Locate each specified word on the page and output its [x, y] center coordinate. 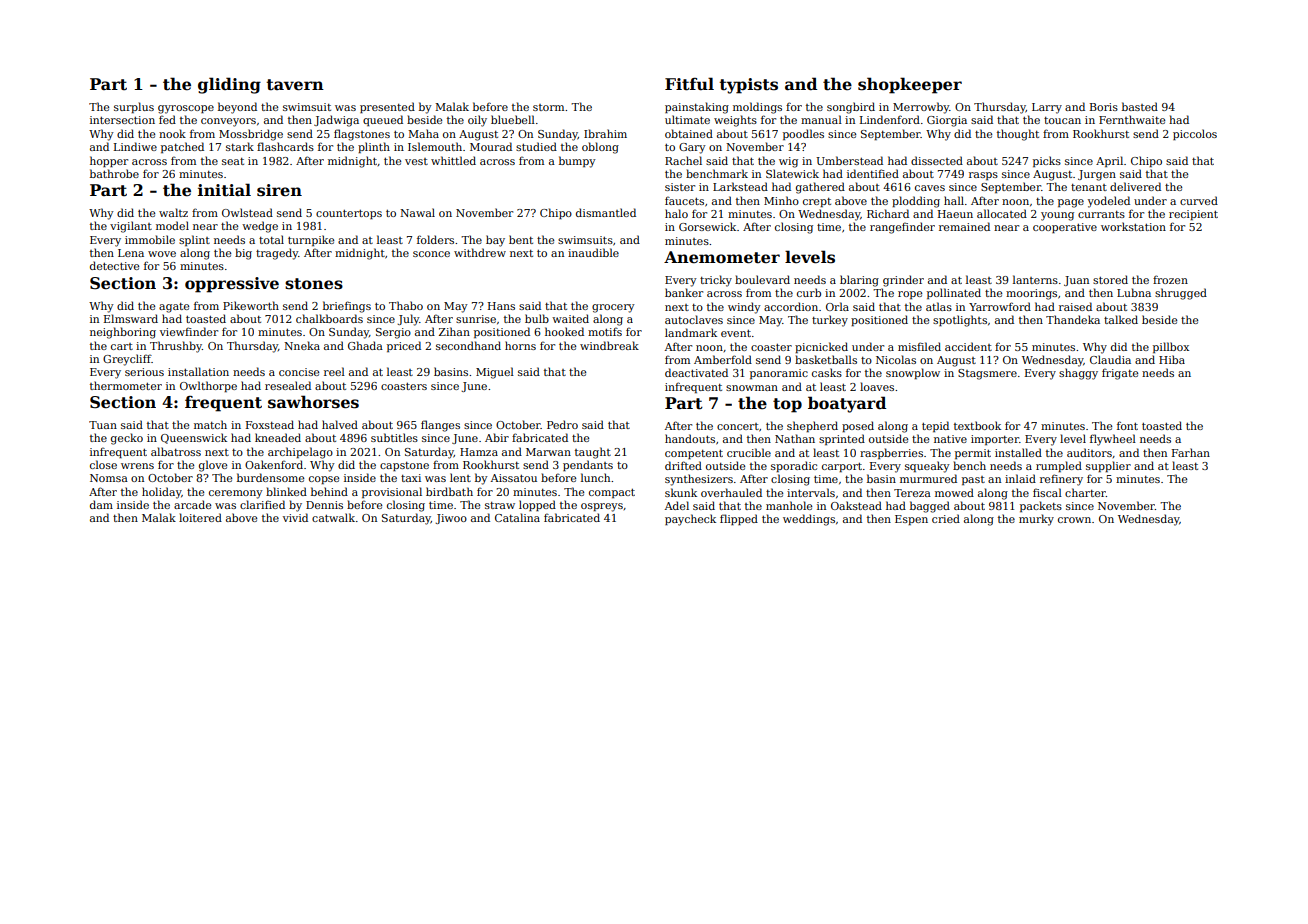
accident [968, 346]
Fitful [689, 84]
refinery [1061, 480]
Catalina [517, 517]
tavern [295, 85]
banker [684, 292]
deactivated [696, 372]
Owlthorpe [208, 386]
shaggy [1078, 374]
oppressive [232, 285]
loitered [200, 517]
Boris [1104, 107]
